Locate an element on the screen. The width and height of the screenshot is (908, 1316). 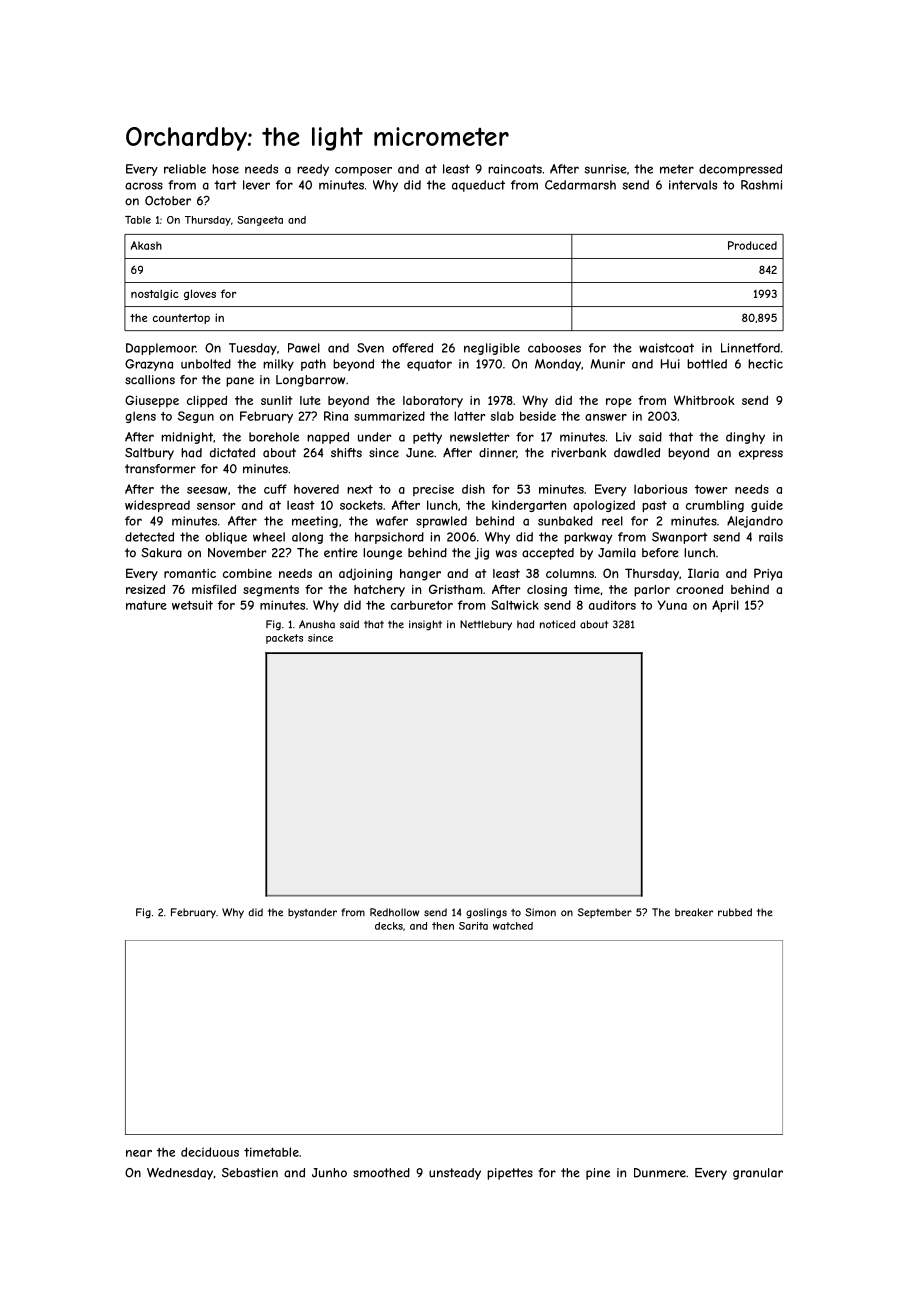
pipettes is located at coordinates (510, 1174).
